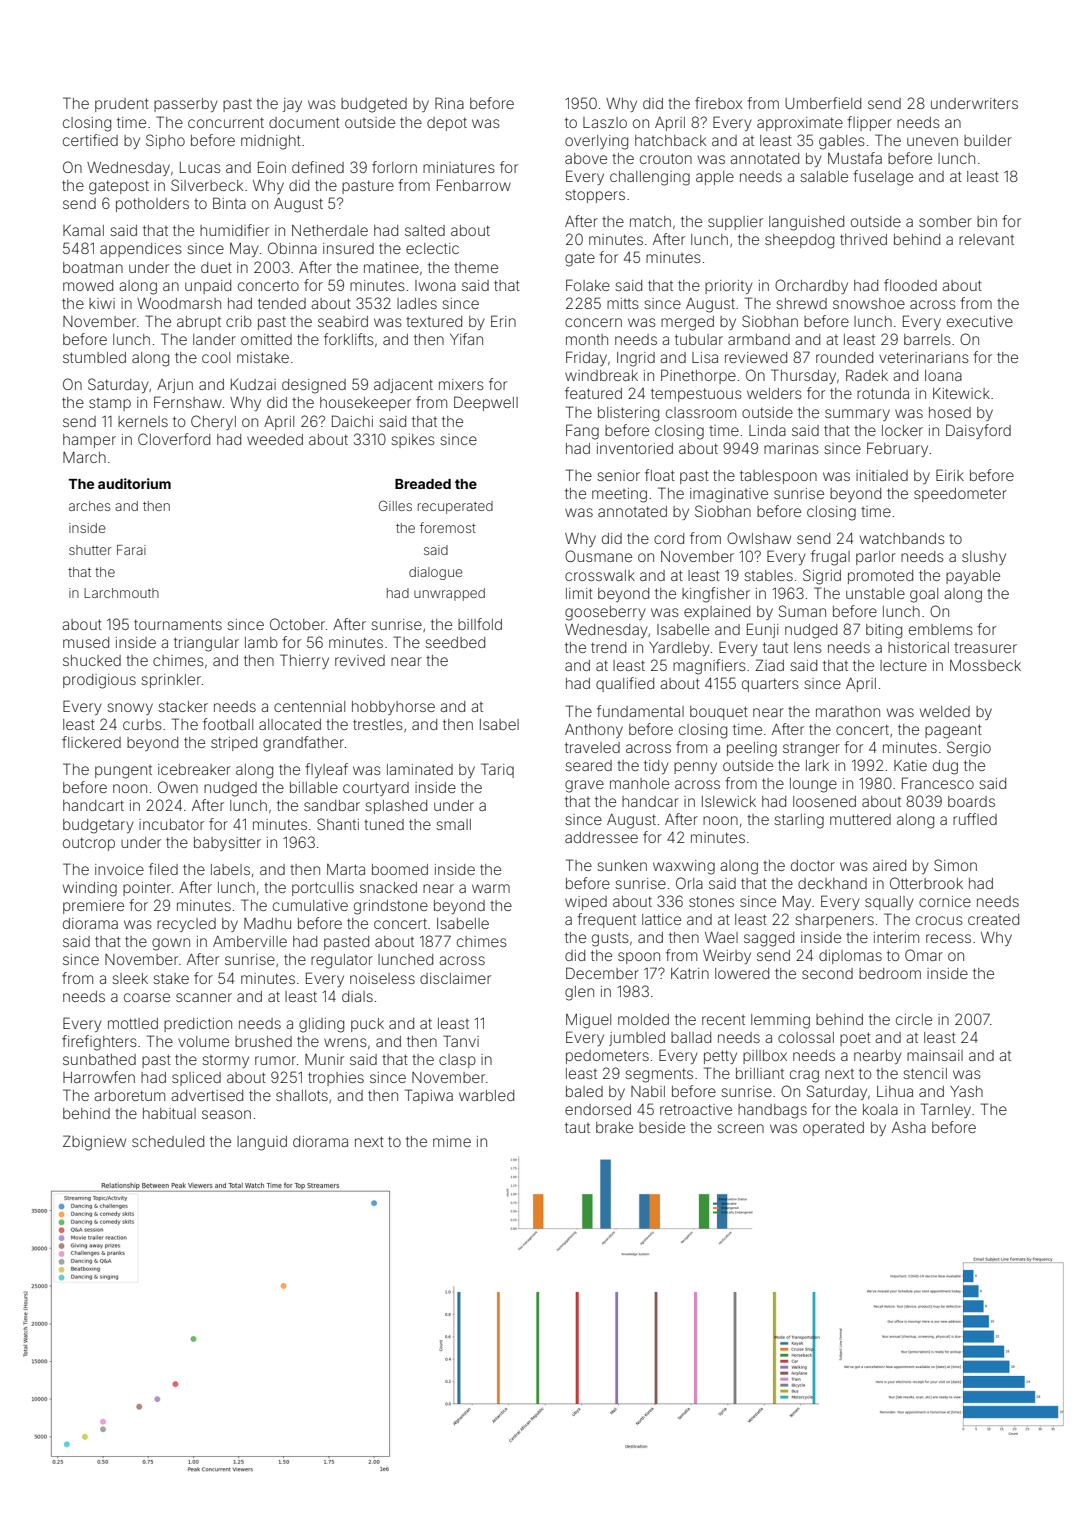 This screenshot has width=1085, height=1534. What do you see at coordinates (262, 1143) in the screenshot?
I see `languid` at bounding box center [262, 1143].
